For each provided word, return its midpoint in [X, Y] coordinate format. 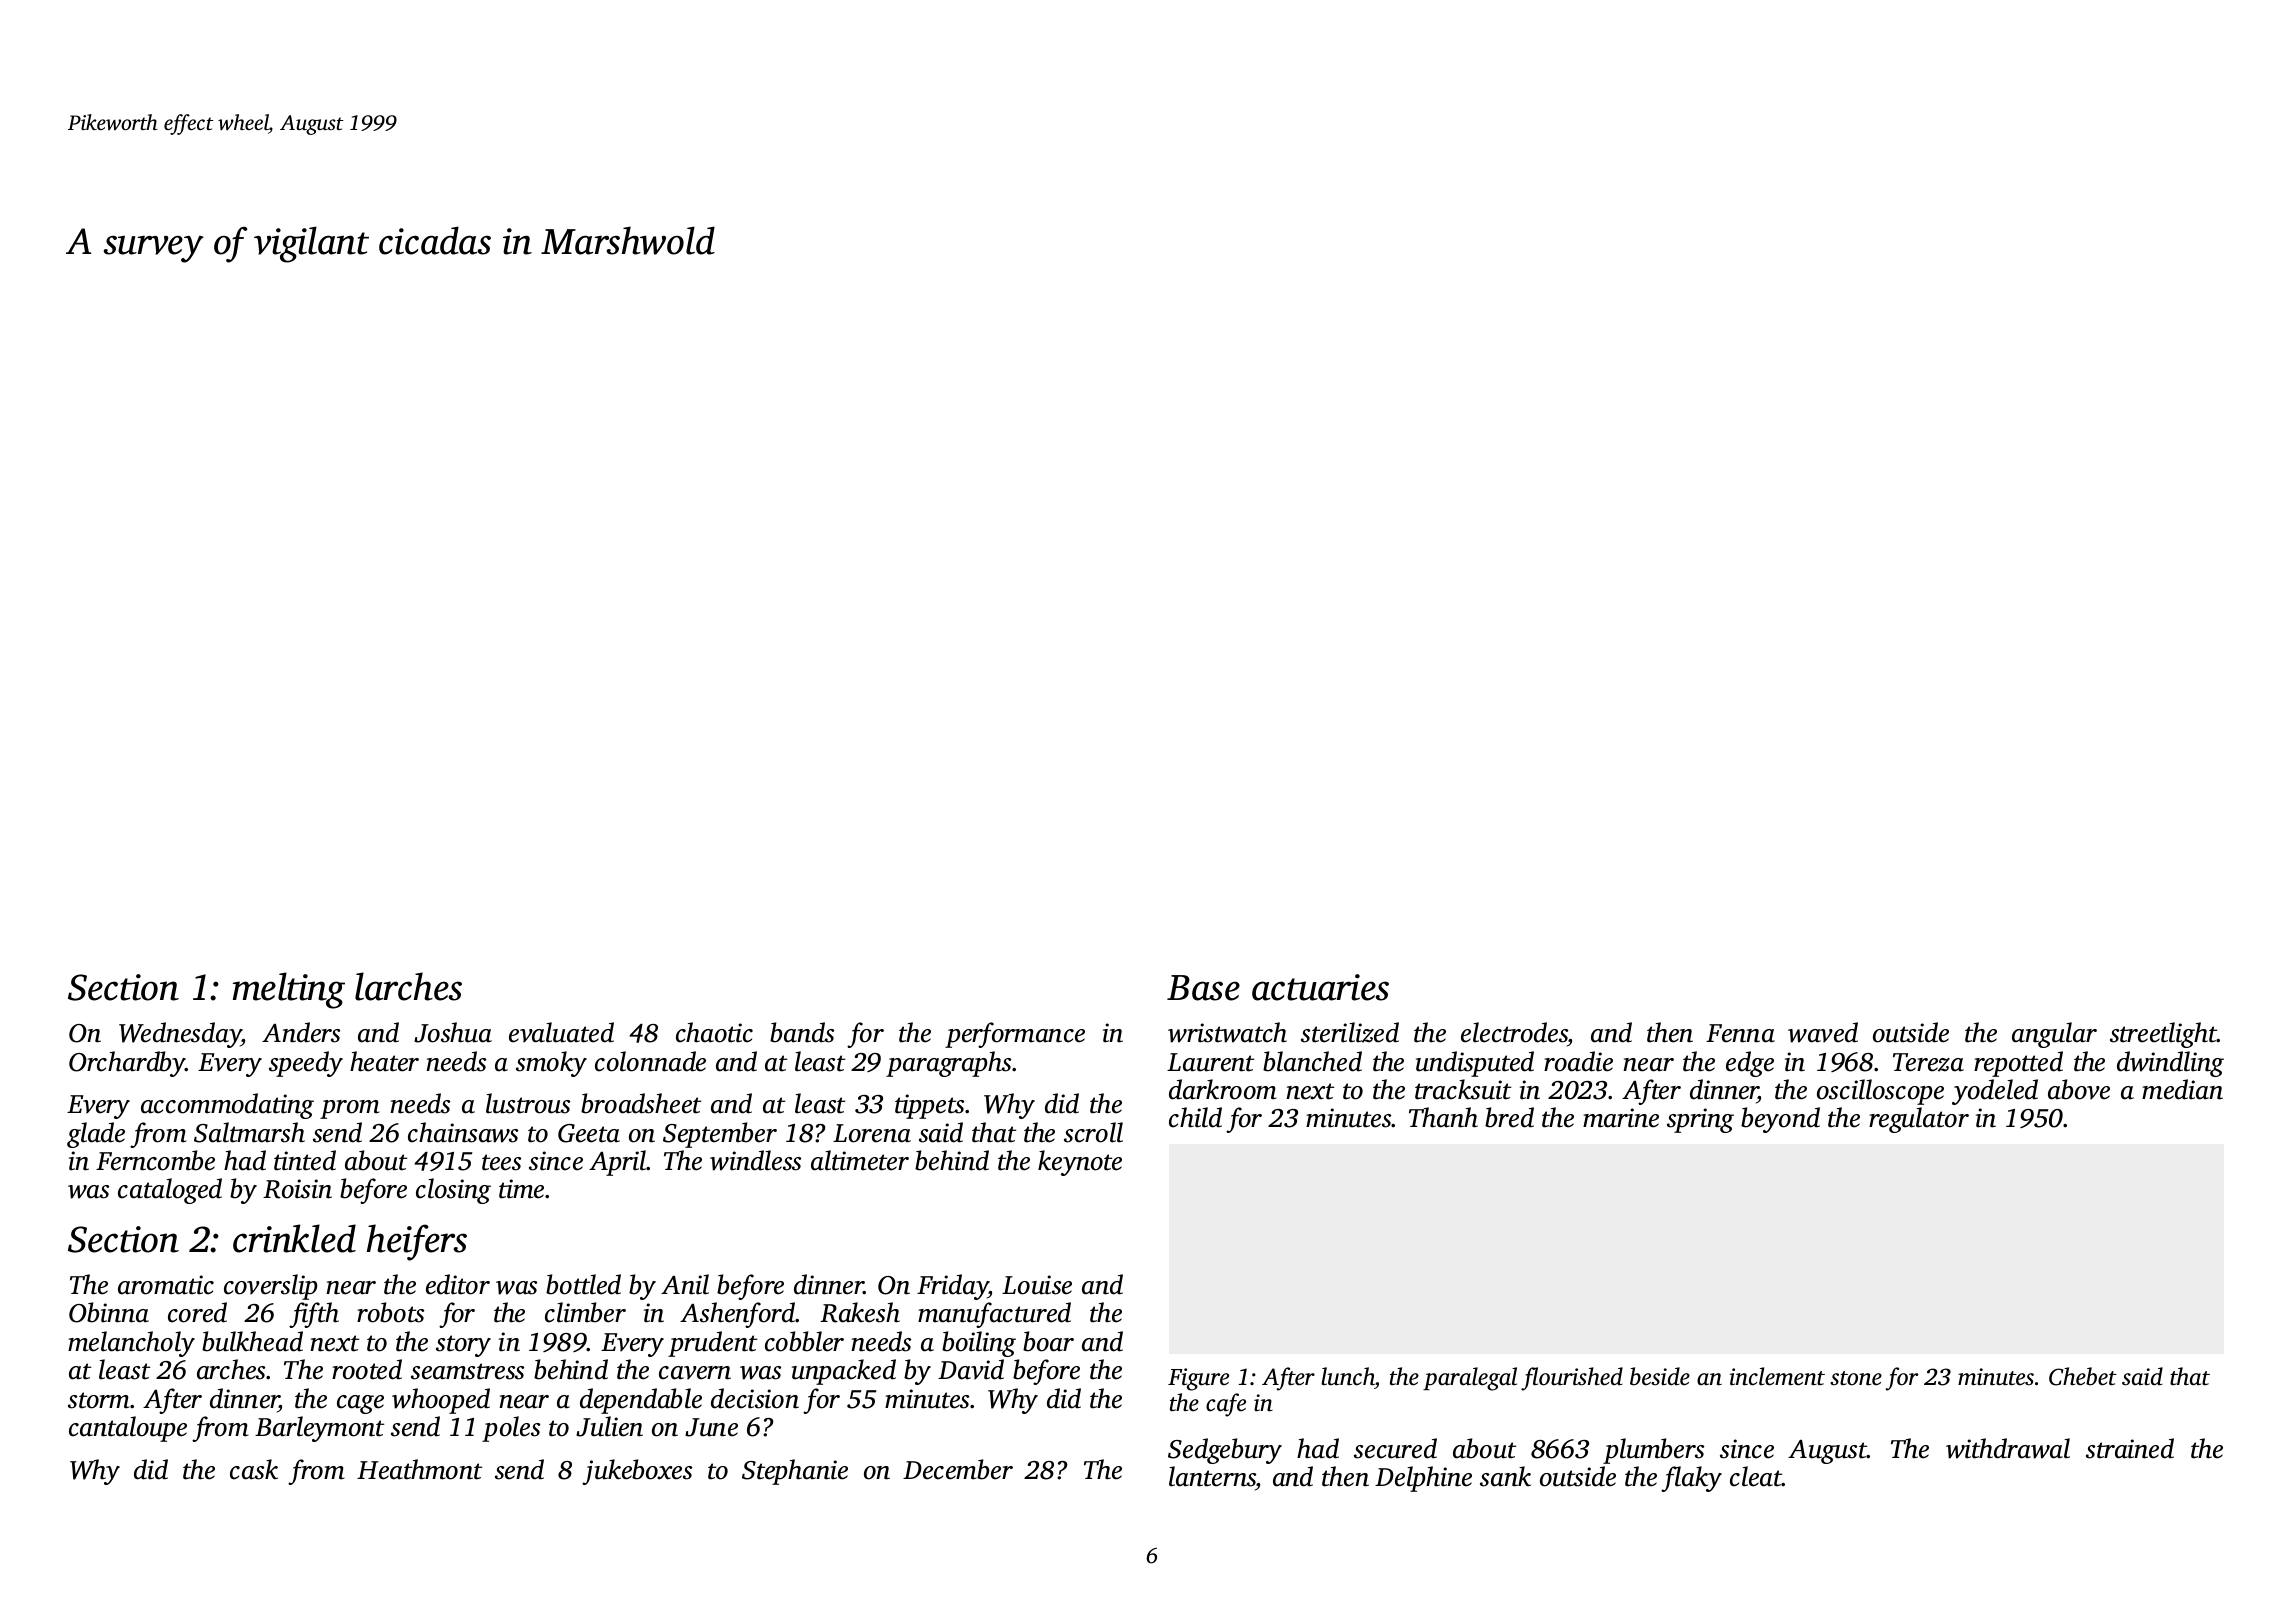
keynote [1080, 1163]
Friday [953, 1287]
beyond [1780, 1120]
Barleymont [319, 1429]
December [958, 1469]
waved [1823, 1032]
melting [289, 990]
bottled [583, 1284]
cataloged [170, 1191]
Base [1203, 988]
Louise [1037, 1285]
